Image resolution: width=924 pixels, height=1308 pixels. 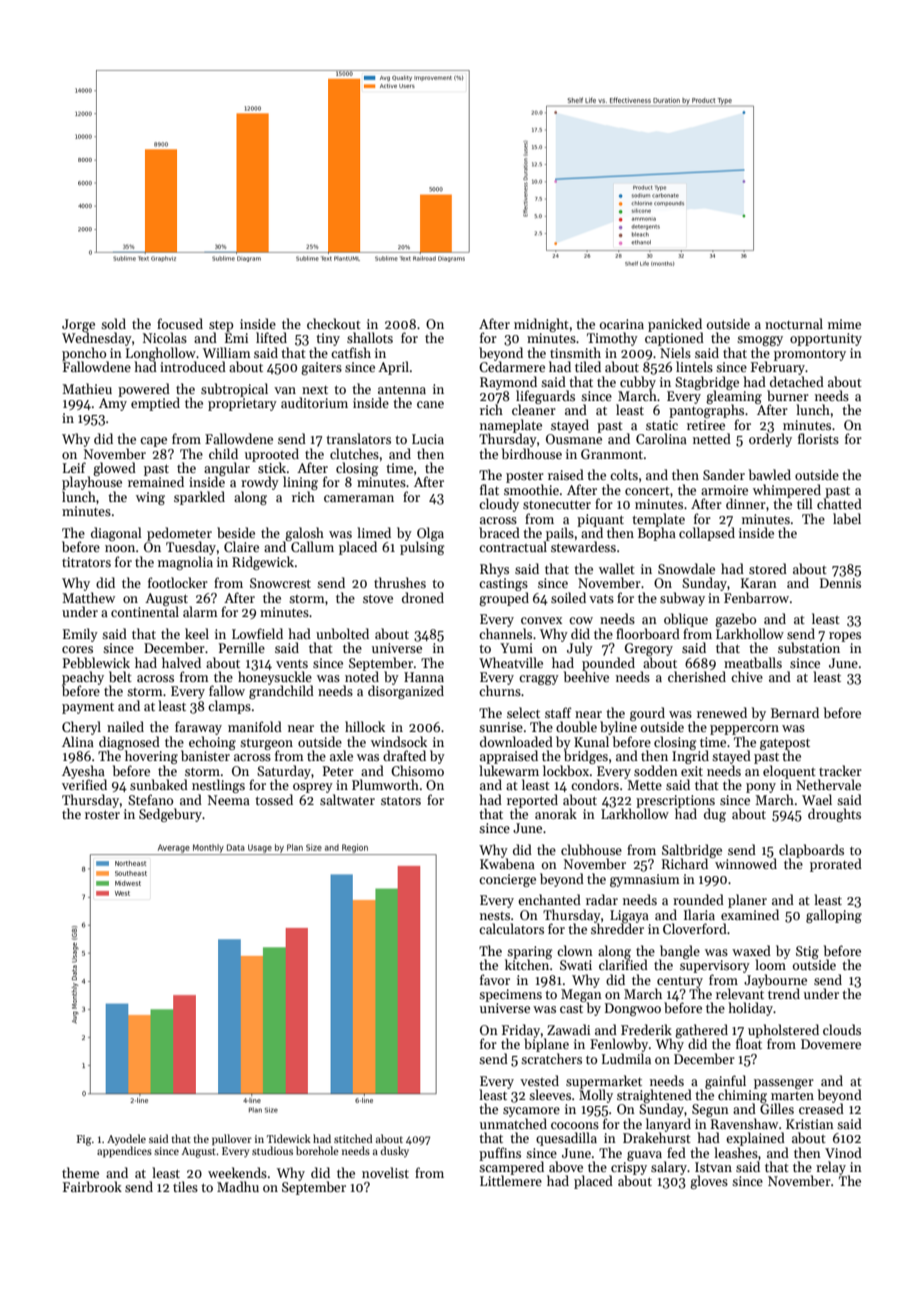 What do you see at coordinates (232, 1140) in the screenshot?
I see `pullover` at bounding box center [232, 1140].
